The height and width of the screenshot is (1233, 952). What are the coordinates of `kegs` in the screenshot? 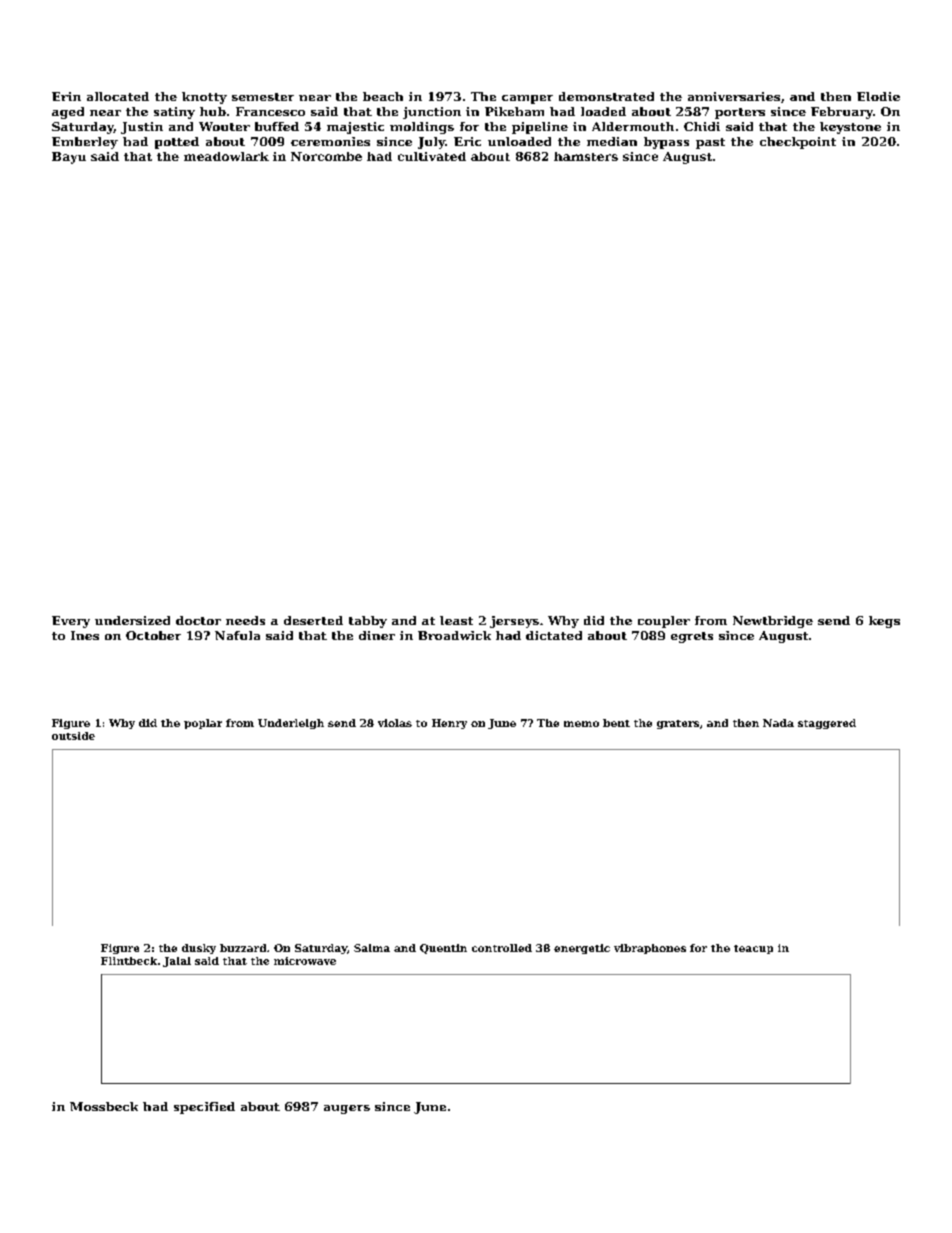 It's located at (884, 622).
